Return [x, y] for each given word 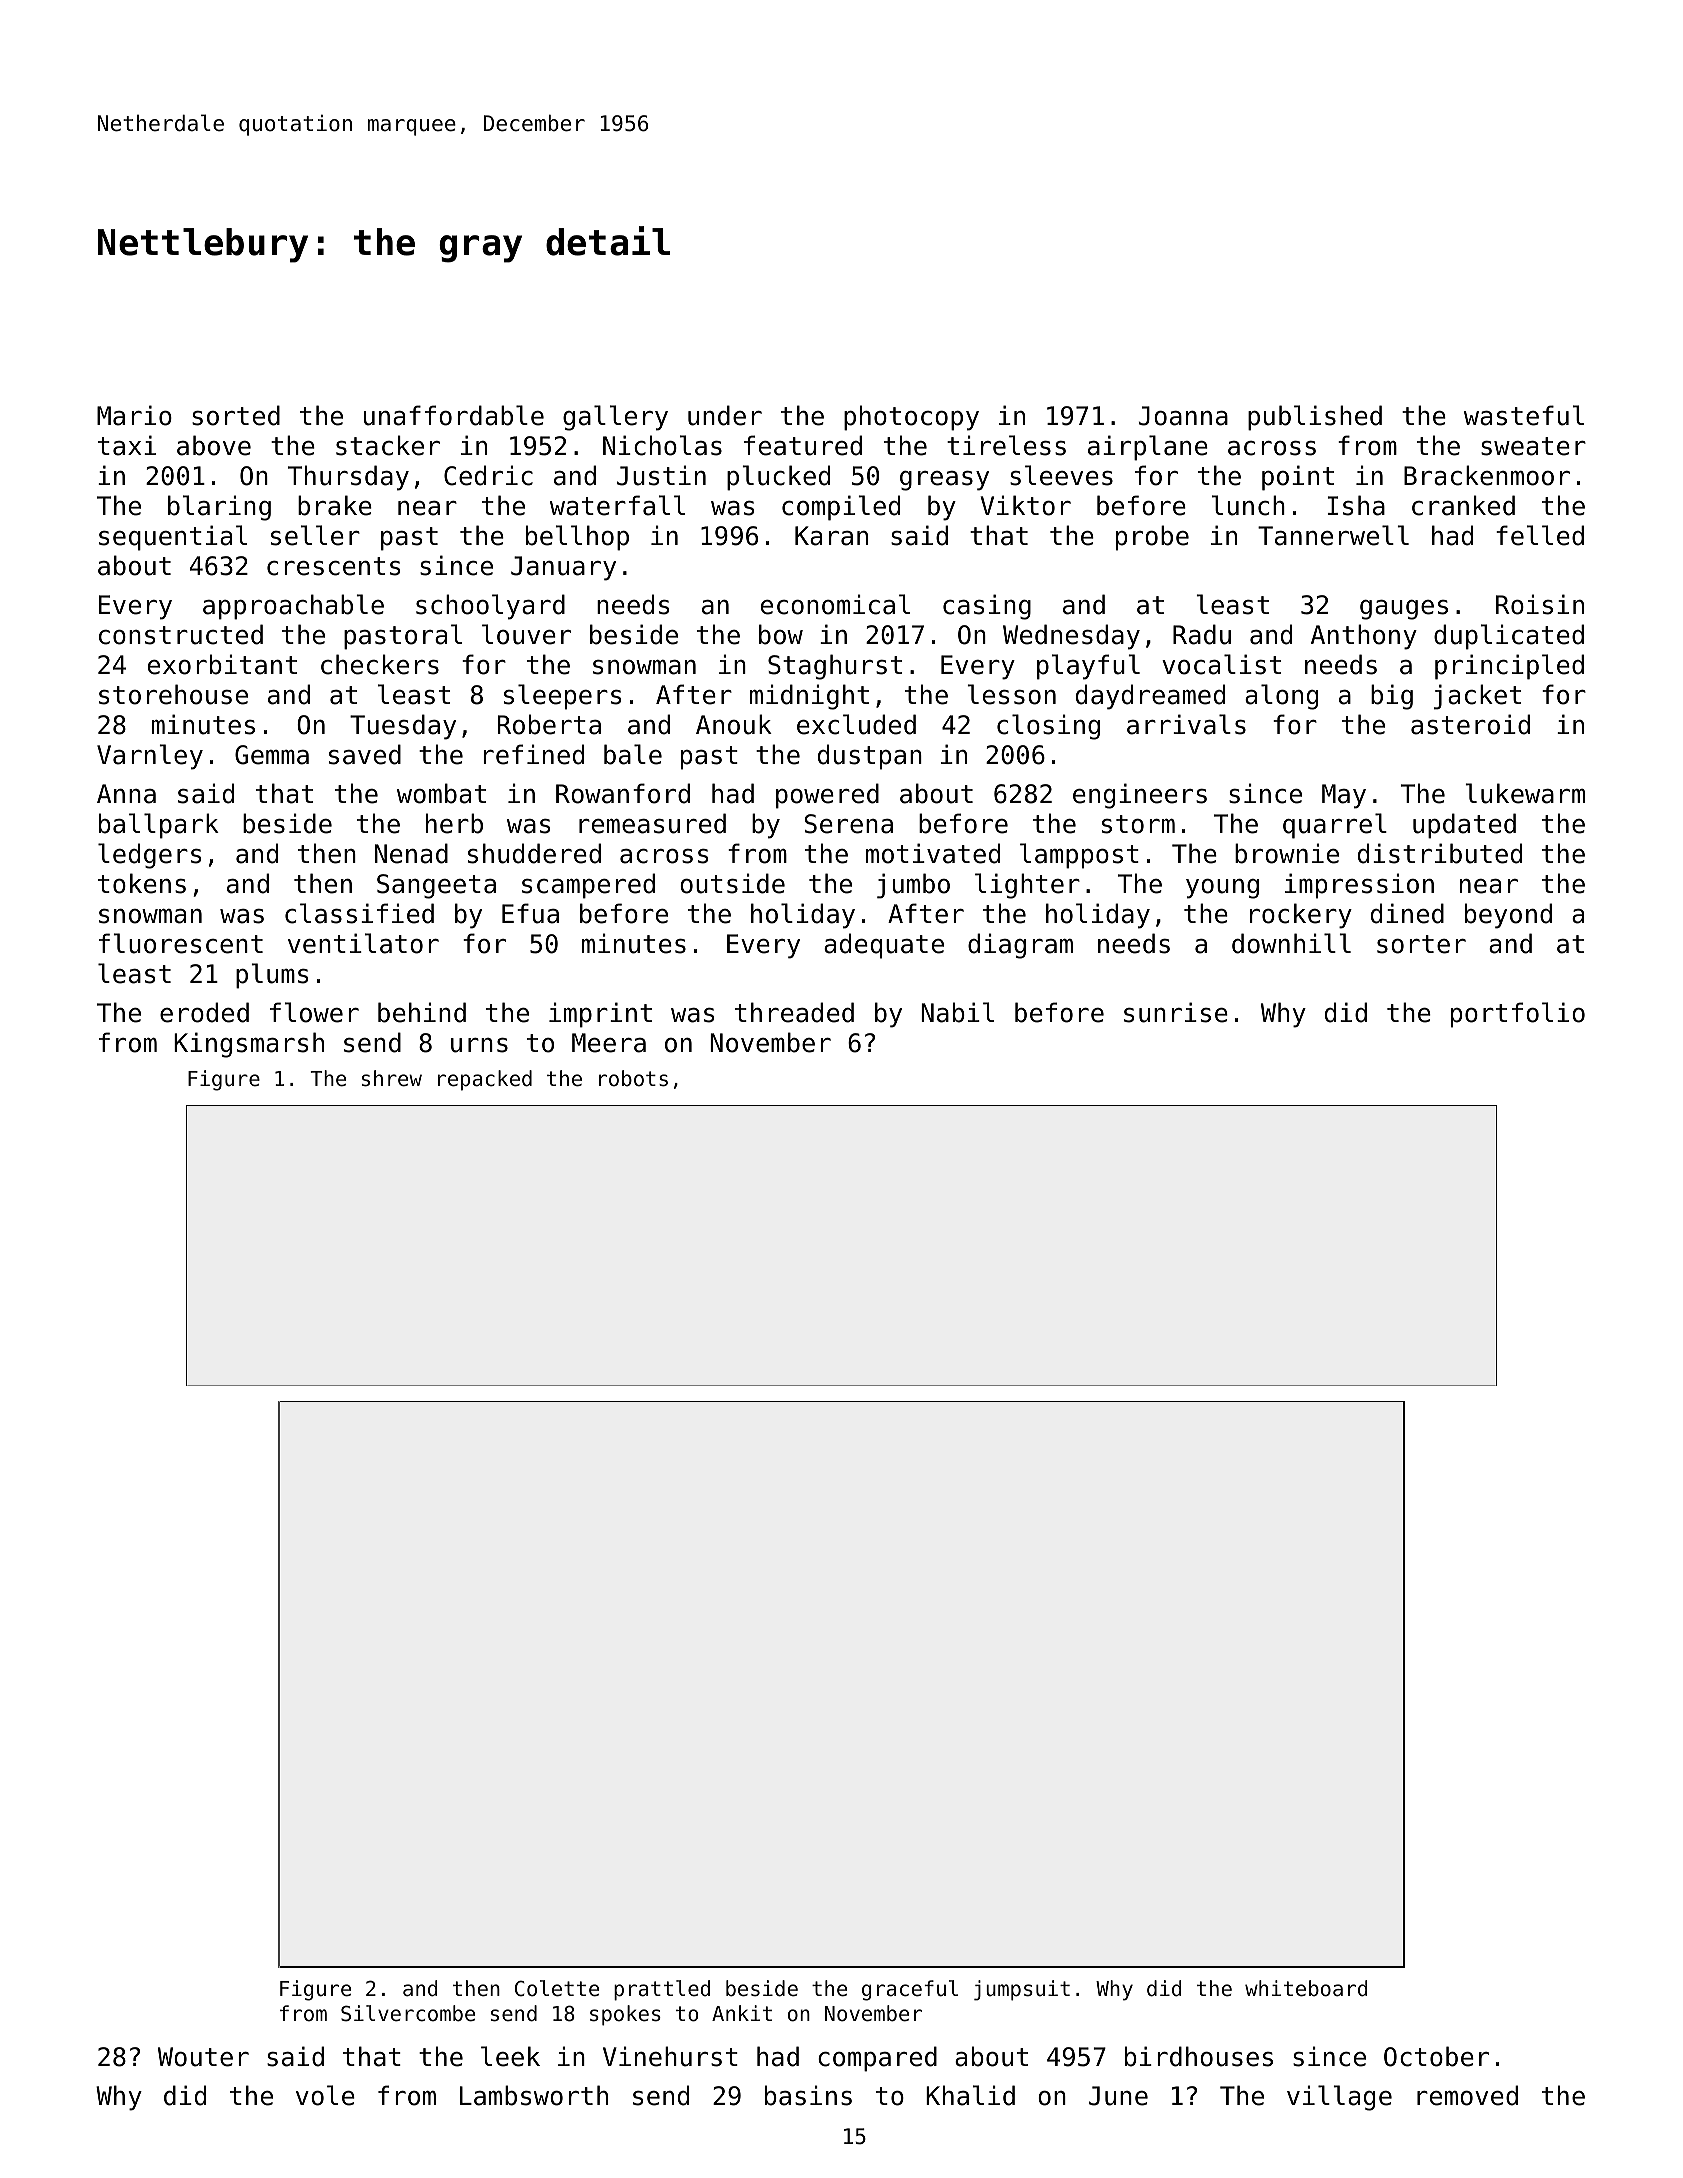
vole [325, 2095]
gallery [615, 418]
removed [1467, 2095]
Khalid [970, 2095]
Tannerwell [1333, 535]
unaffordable [454, 415]
